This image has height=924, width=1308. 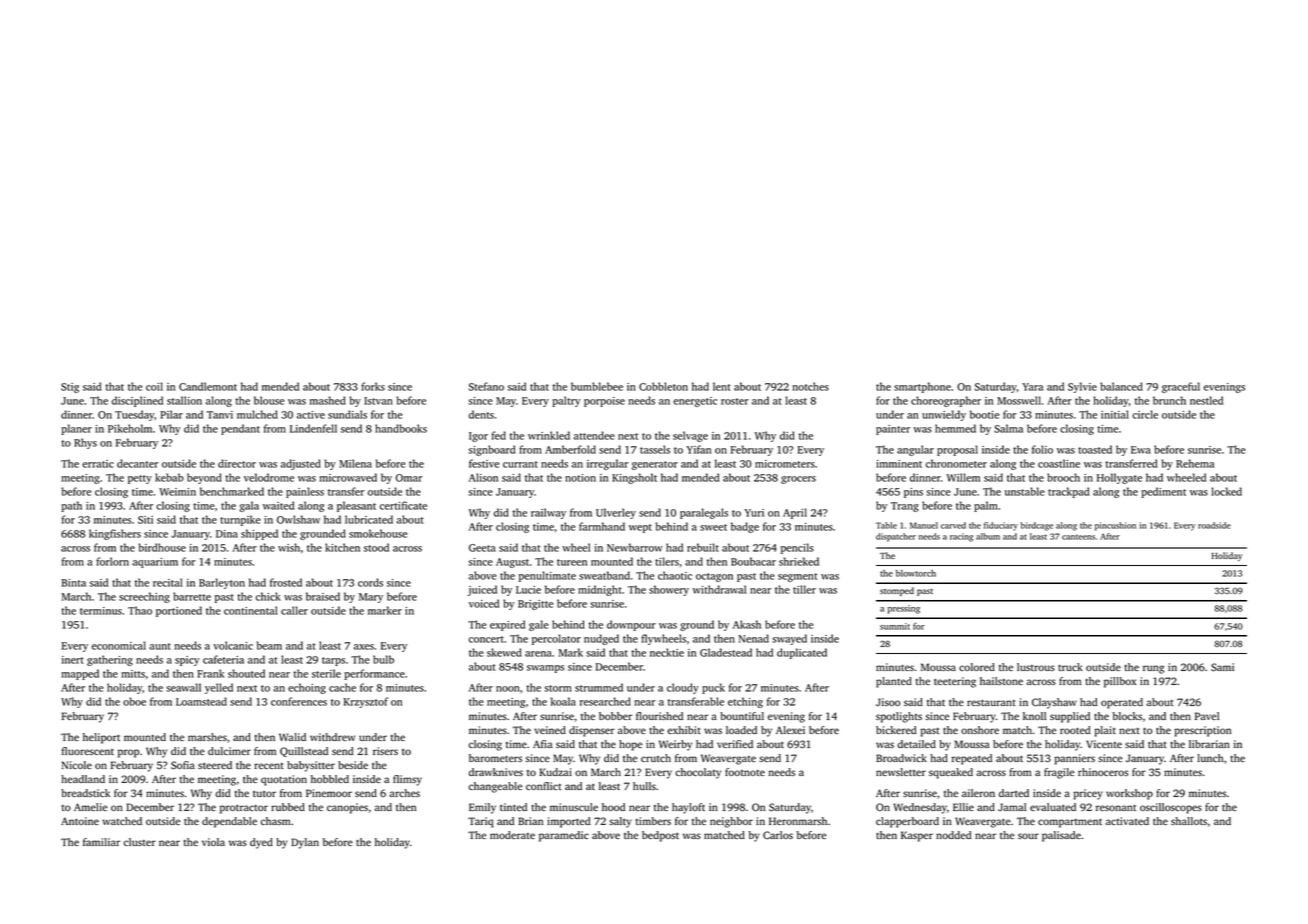 What do you see at coordinates (669, 590) in the image?
I see `showery` at bounding box center [669, 590].
